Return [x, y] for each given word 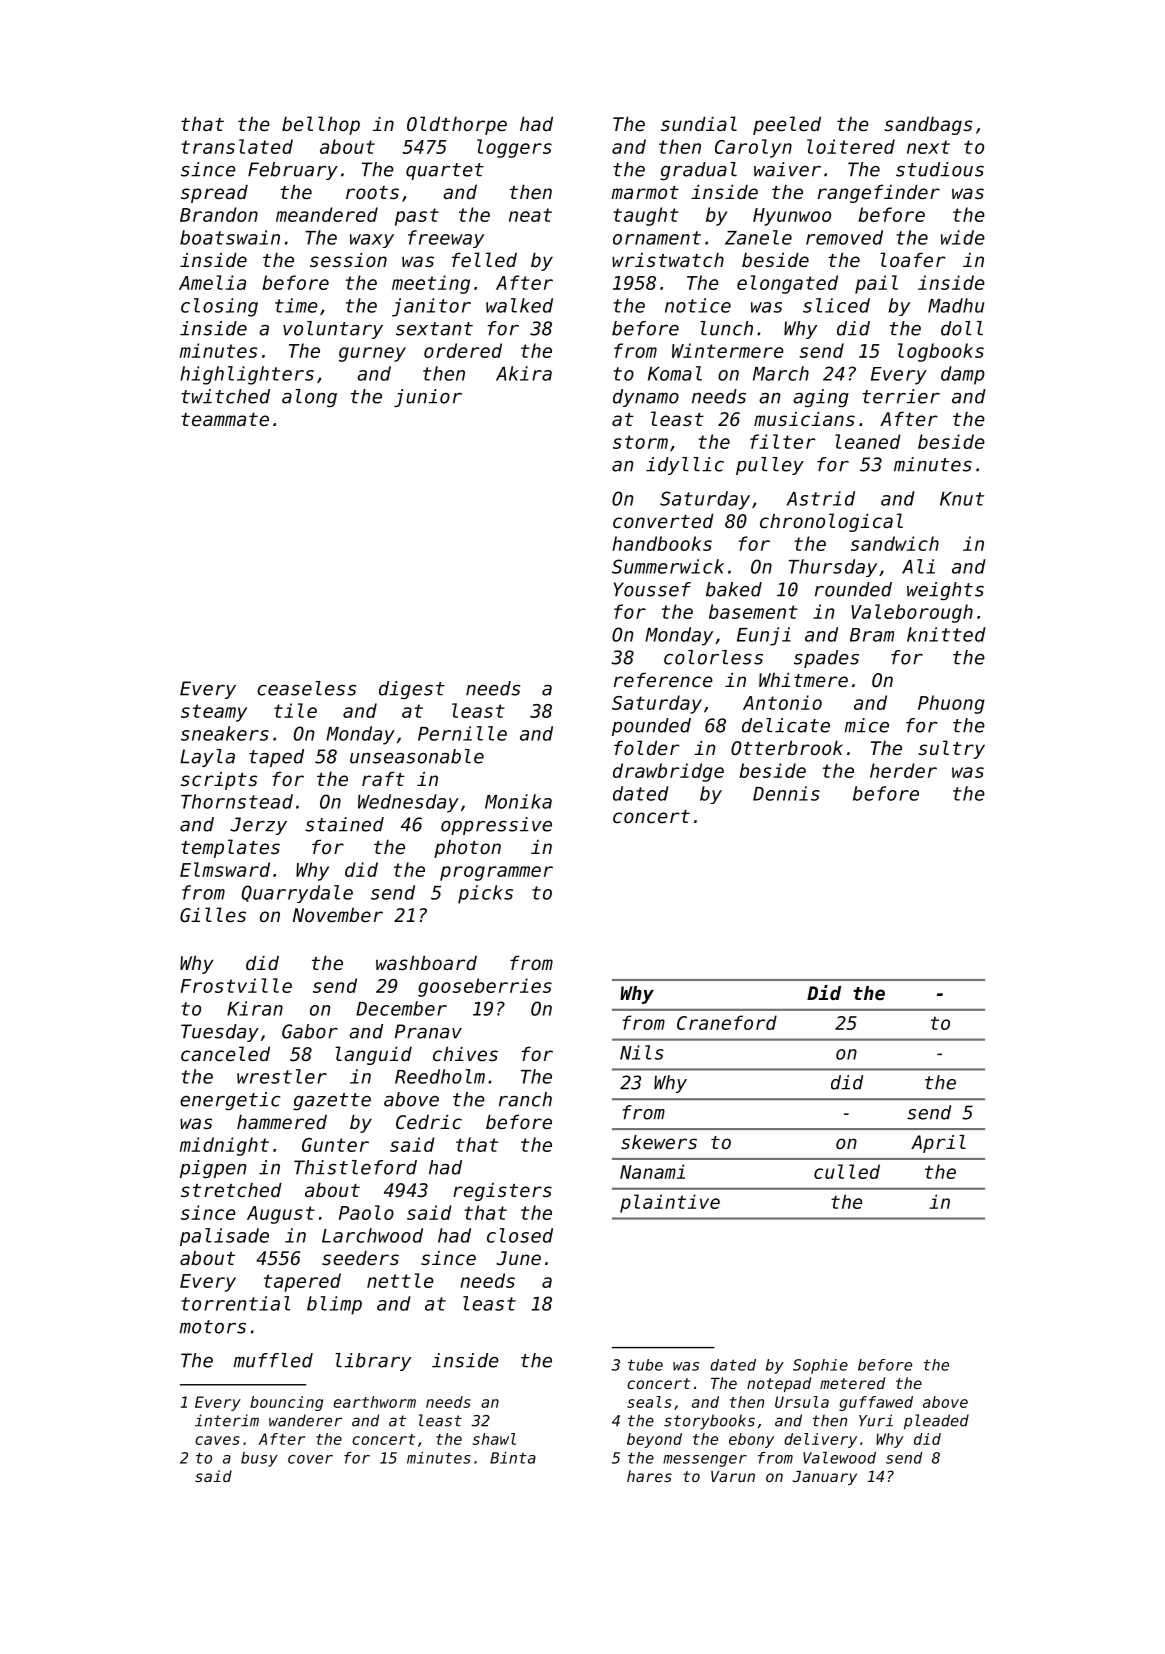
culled [847, 1171]
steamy [214, 713]
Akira [524, 373]
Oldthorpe [457, 125]
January [825, 1478]
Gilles [213, 914]
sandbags [928, 126]
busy [259, 1459]
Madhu [956, 305]
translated [237, 146]
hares [649, 1476]
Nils [642, 1052]
